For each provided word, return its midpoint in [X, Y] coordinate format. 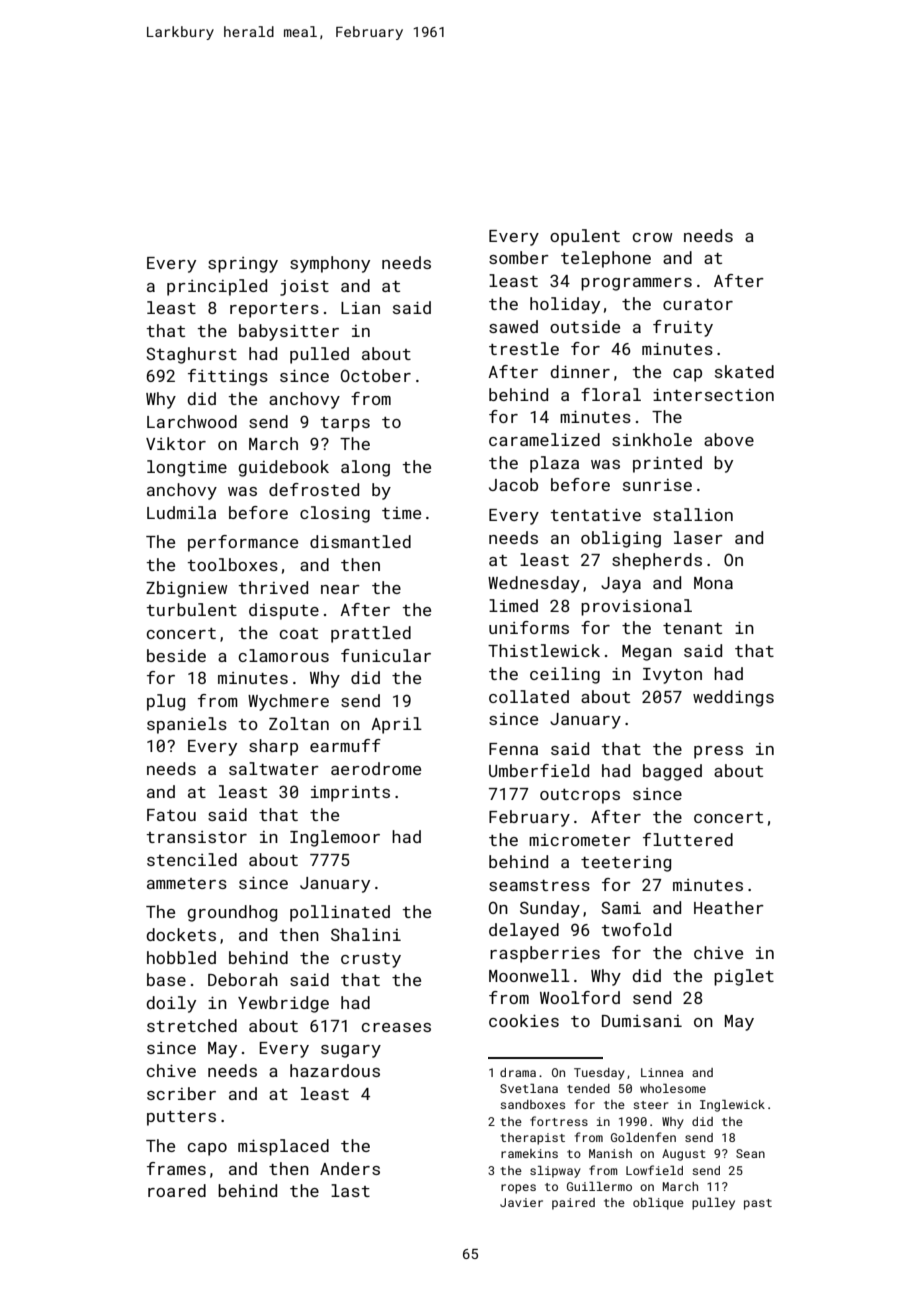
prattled [371, 634]
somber [519, 257]
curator [698, 304]
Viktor [176, 443]
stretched [192, 1025]
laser [698, 537]
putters [181, 1118]
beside [176, 655]
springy [243, 265]
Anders [350, 1168]
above [729, 439]
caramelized [544, 439]
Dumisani [642, 1021]
